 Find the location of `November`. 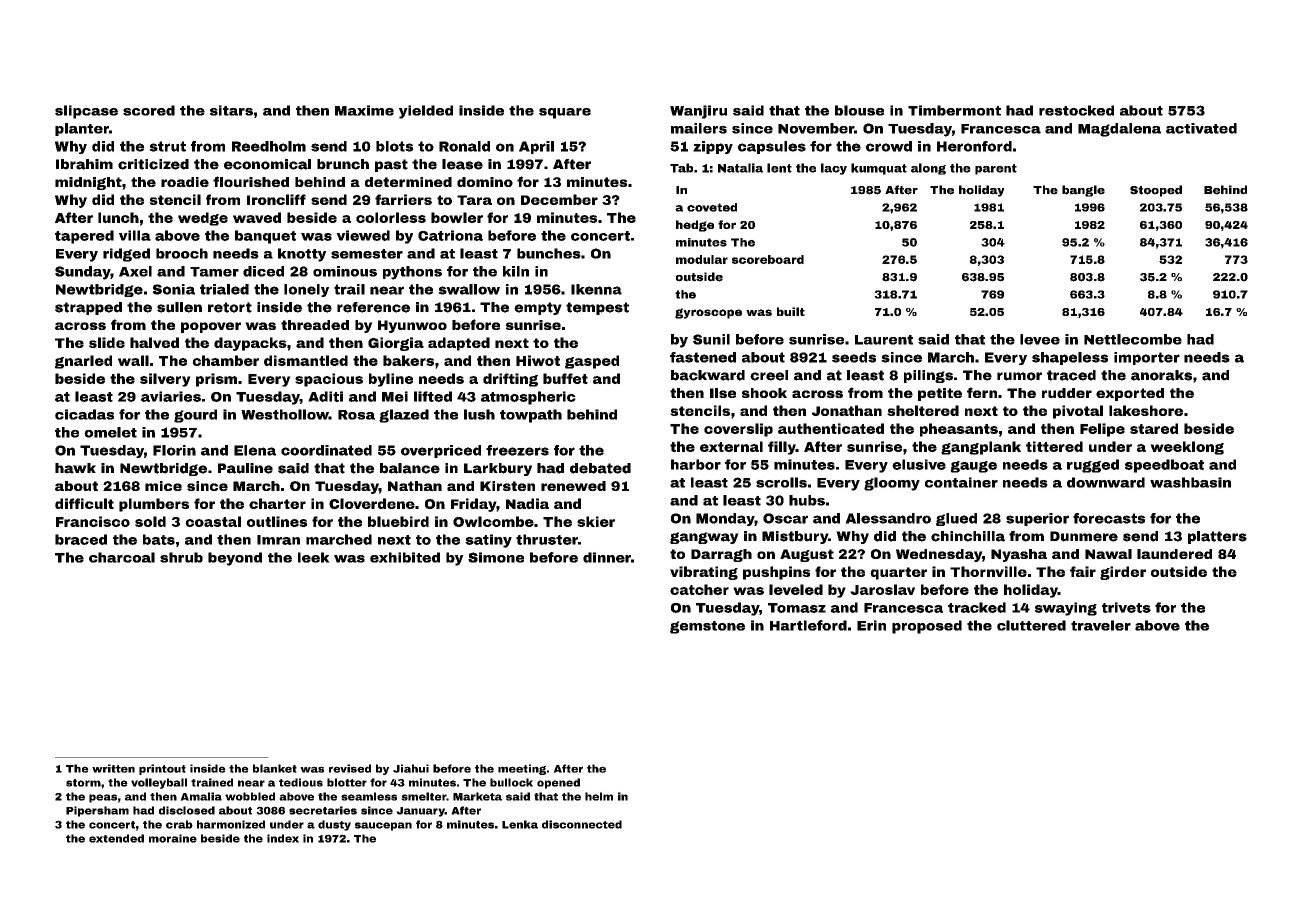

November is located at coordinates (816, 128).
